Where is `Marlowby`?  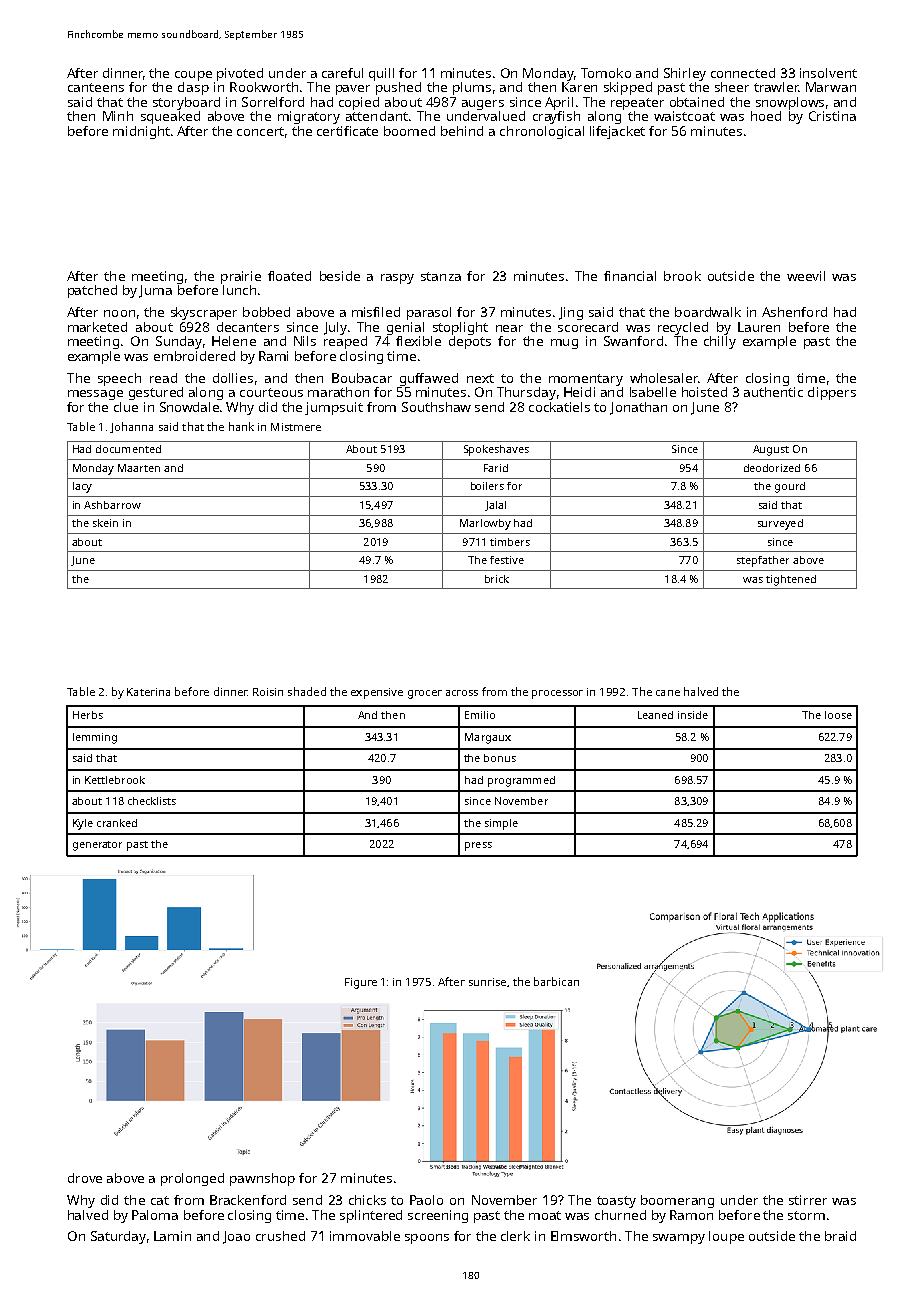
Marlowby is located at coordinates (485, 524).
